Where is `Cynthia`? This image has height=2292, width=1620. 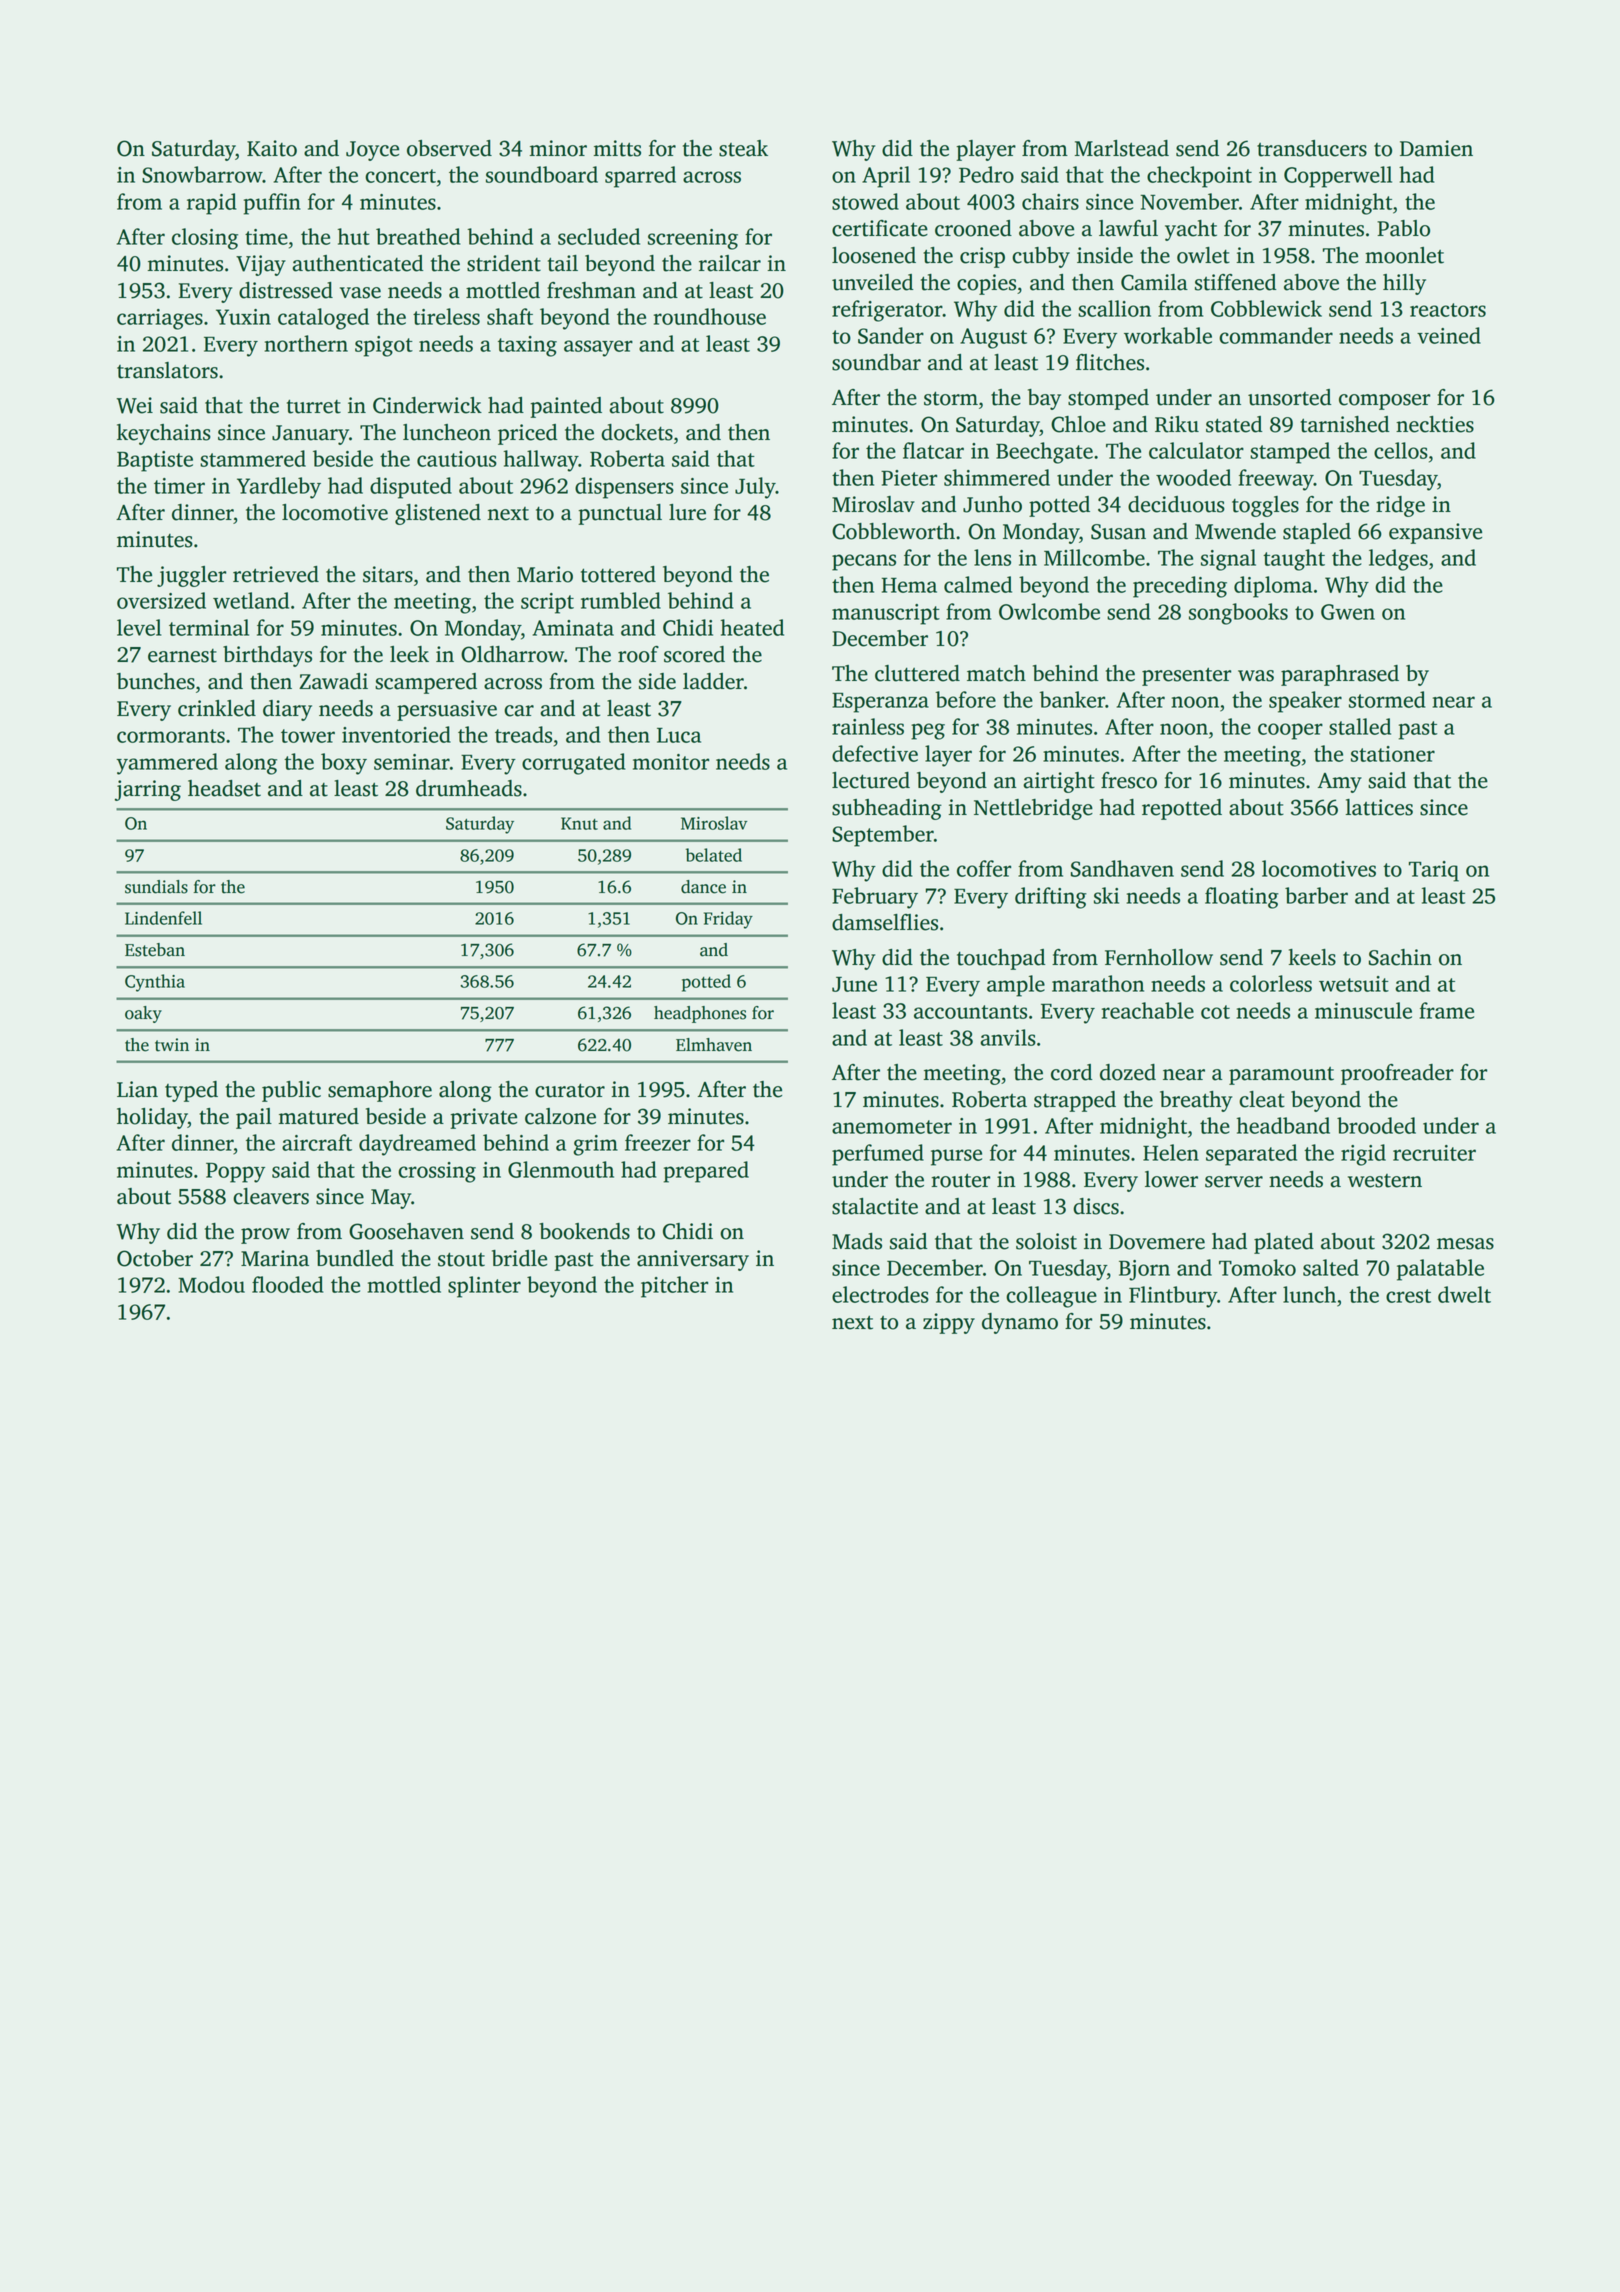 Cynthia is located at coordinates (155, 983).
